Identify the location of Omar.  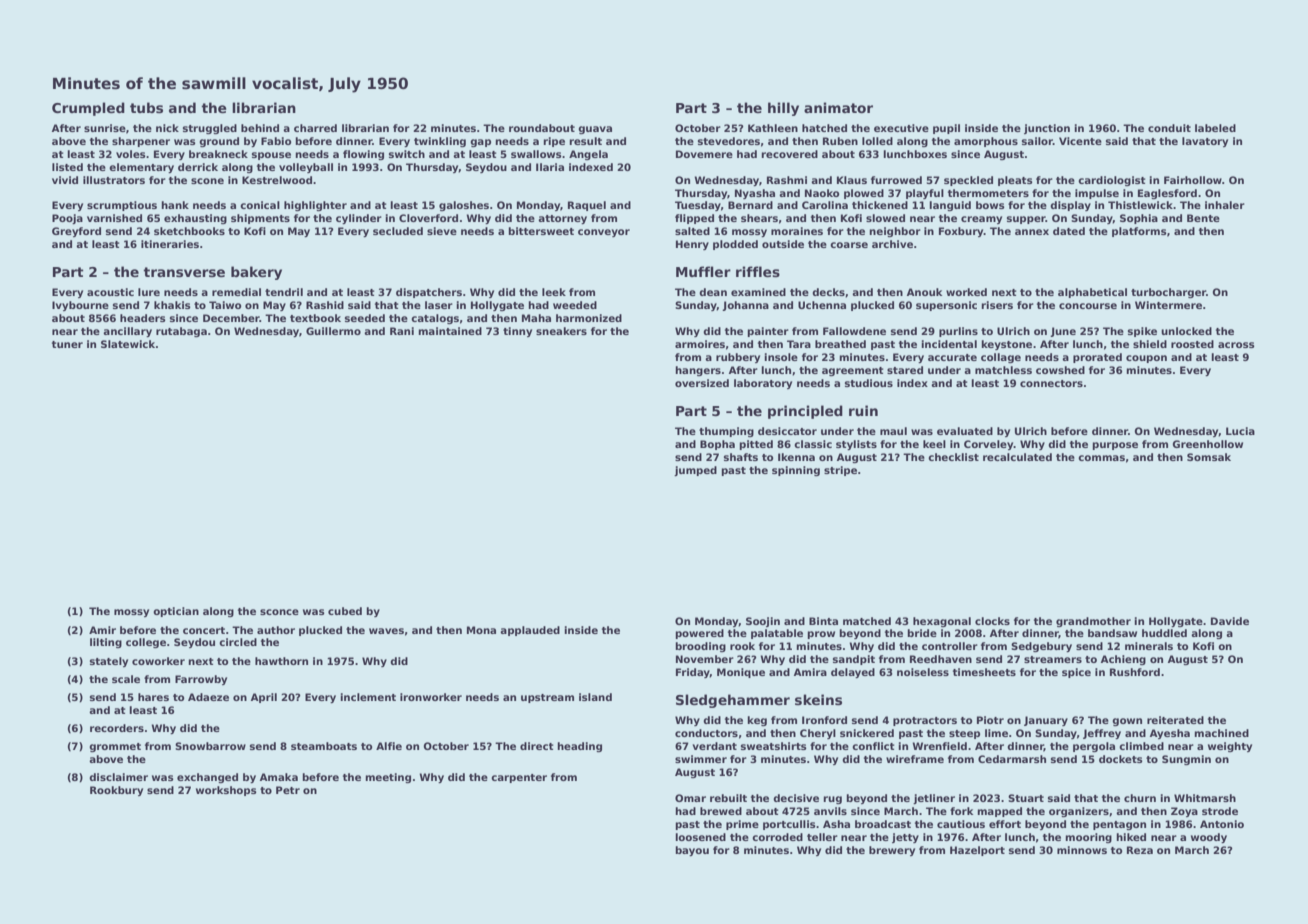
(690, 798).
